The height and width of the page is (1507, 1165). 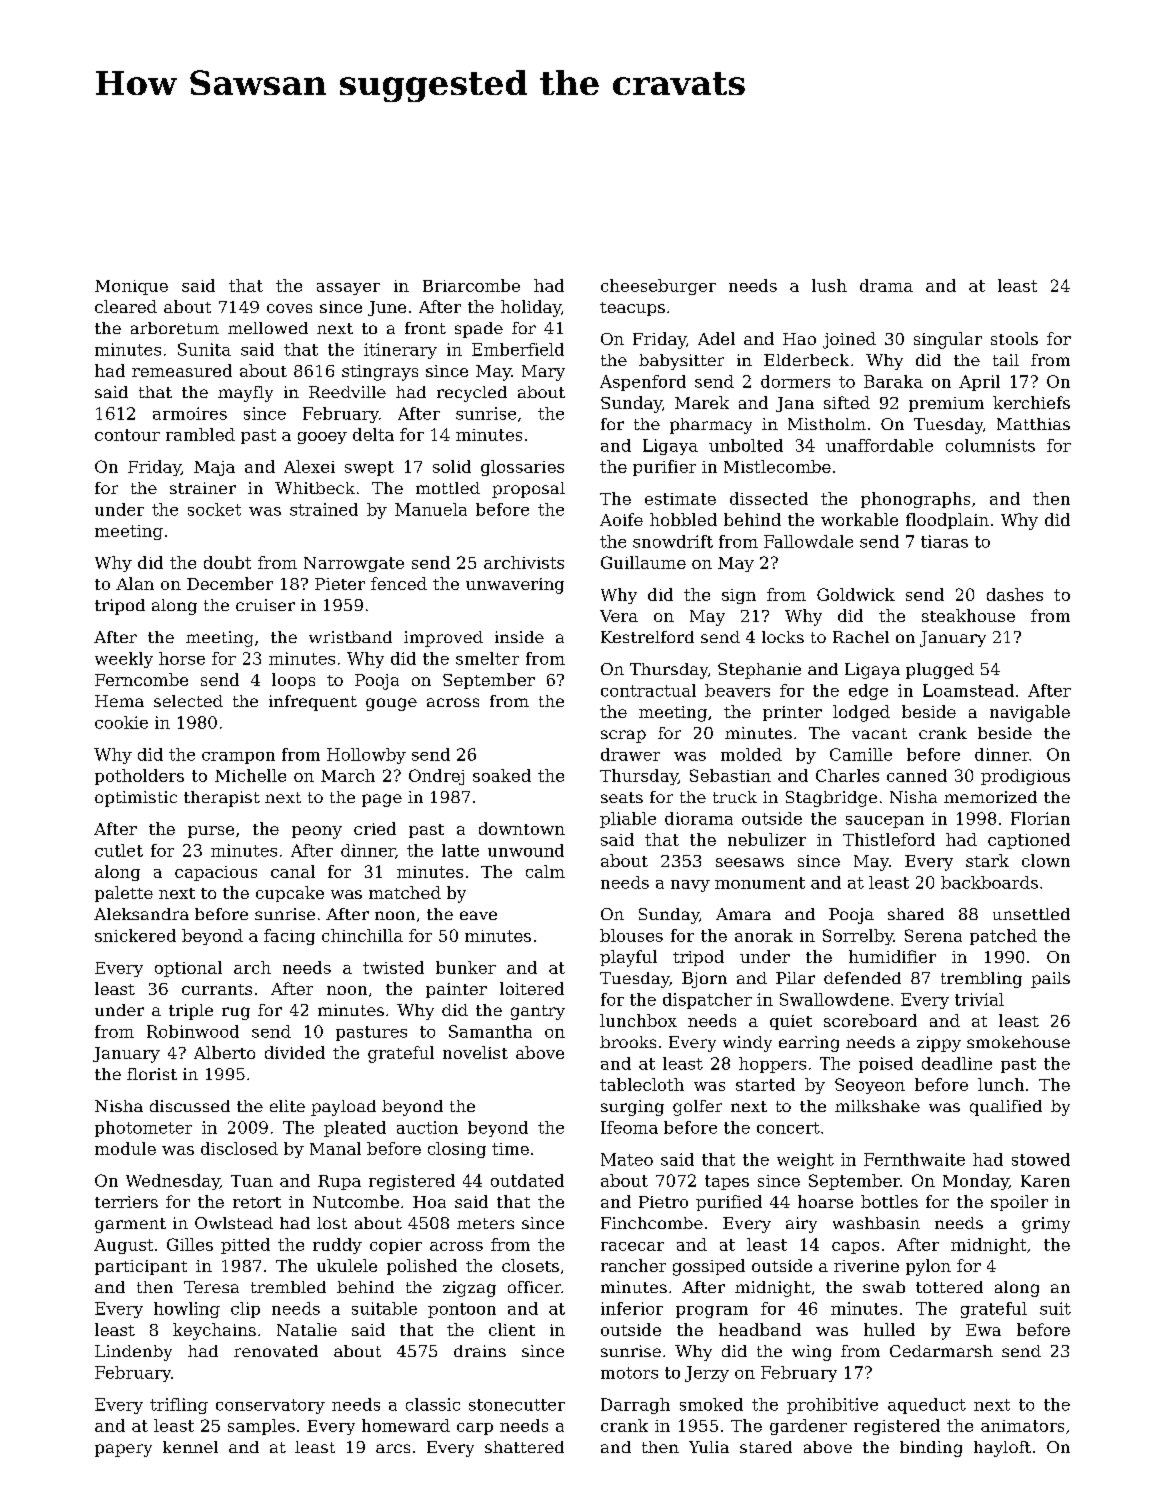 What do you see at coordinates (543, 373) in the page?
I see `Mary` at bounding box center [543, 373].
